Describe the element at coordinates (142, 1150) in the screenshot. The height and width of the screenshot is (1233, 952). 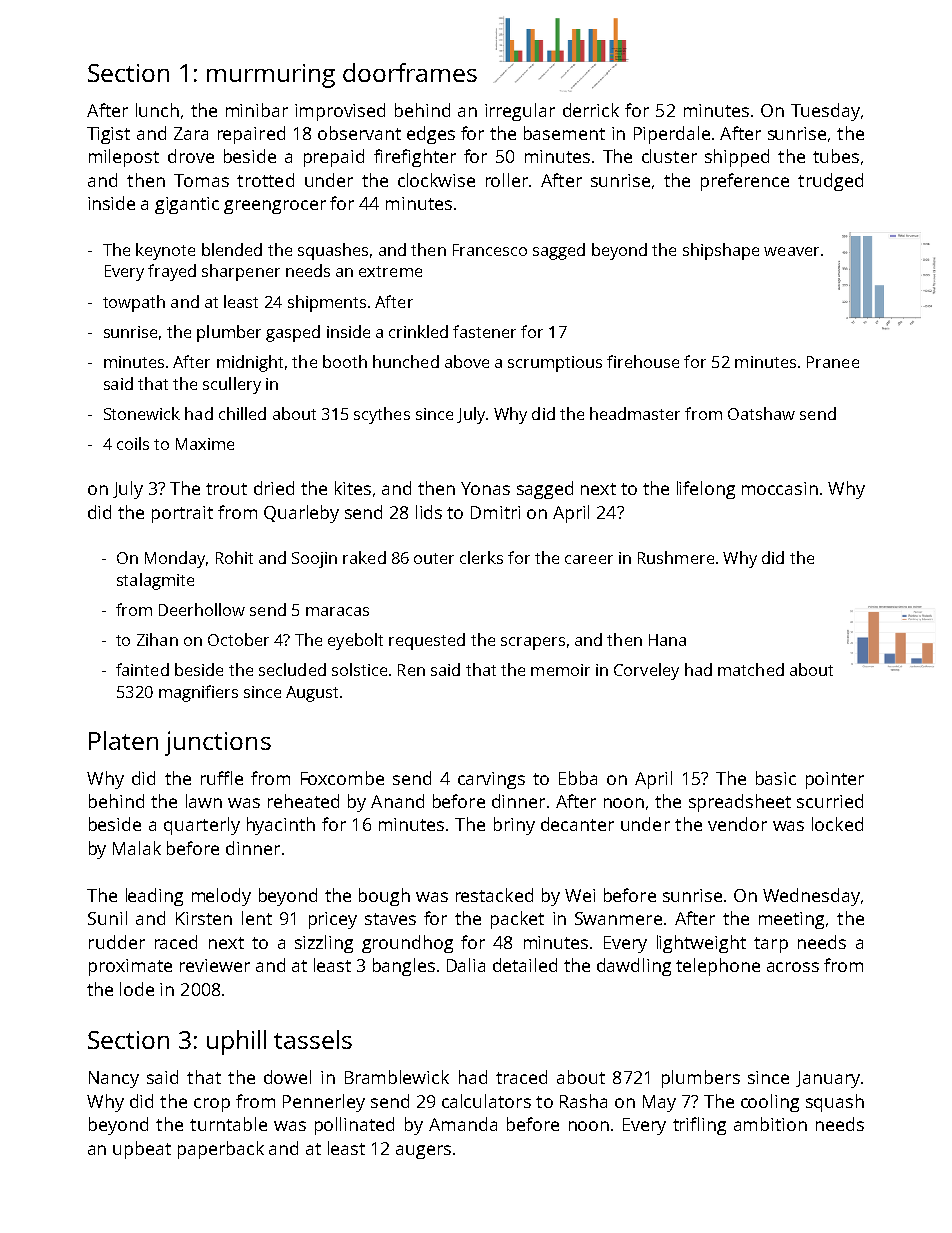
I see `upbeat` at that location.
